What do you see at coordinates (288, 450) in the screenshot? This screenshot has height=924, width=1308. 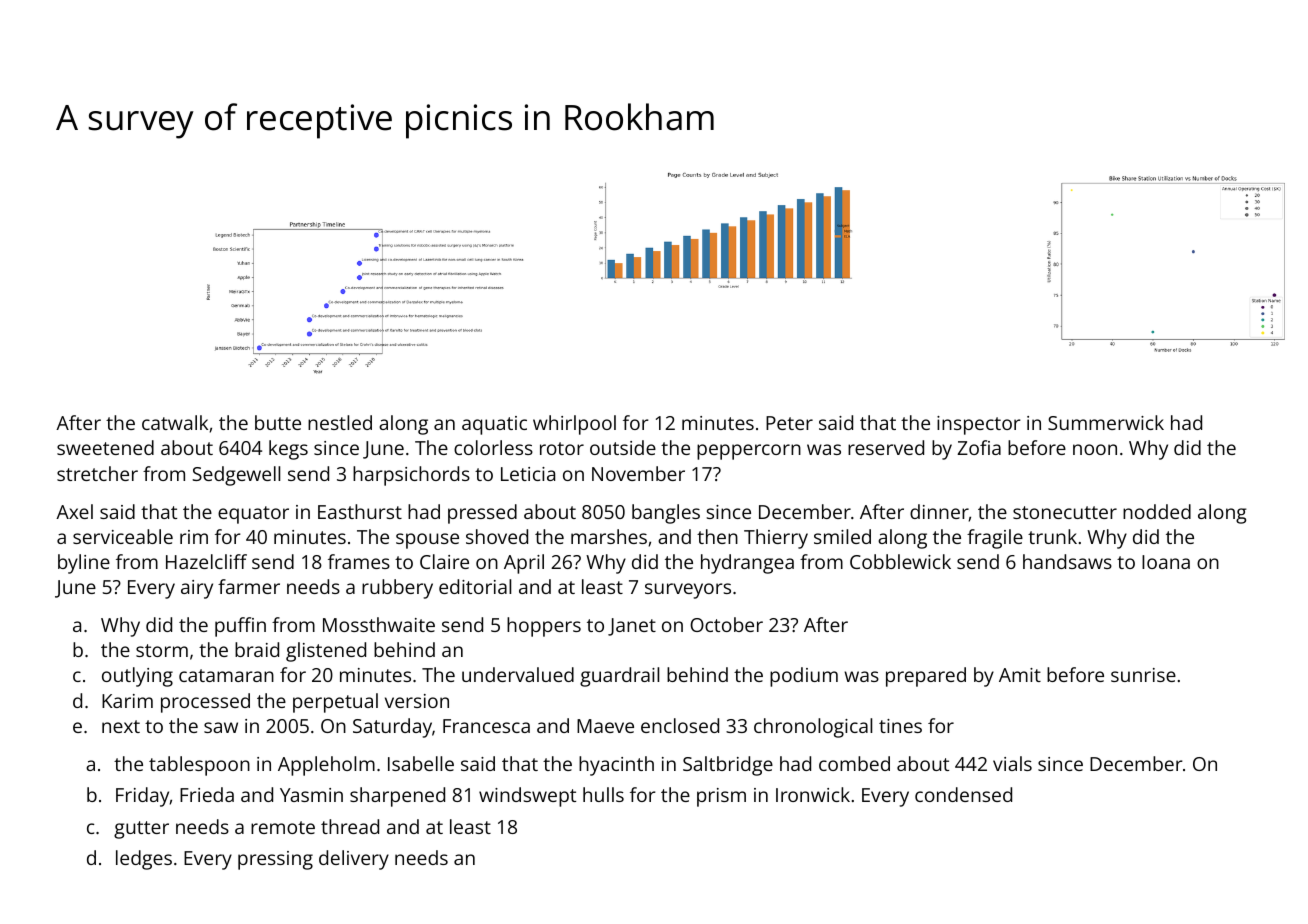 I see `kegs` at bounding box center [288, 450].
